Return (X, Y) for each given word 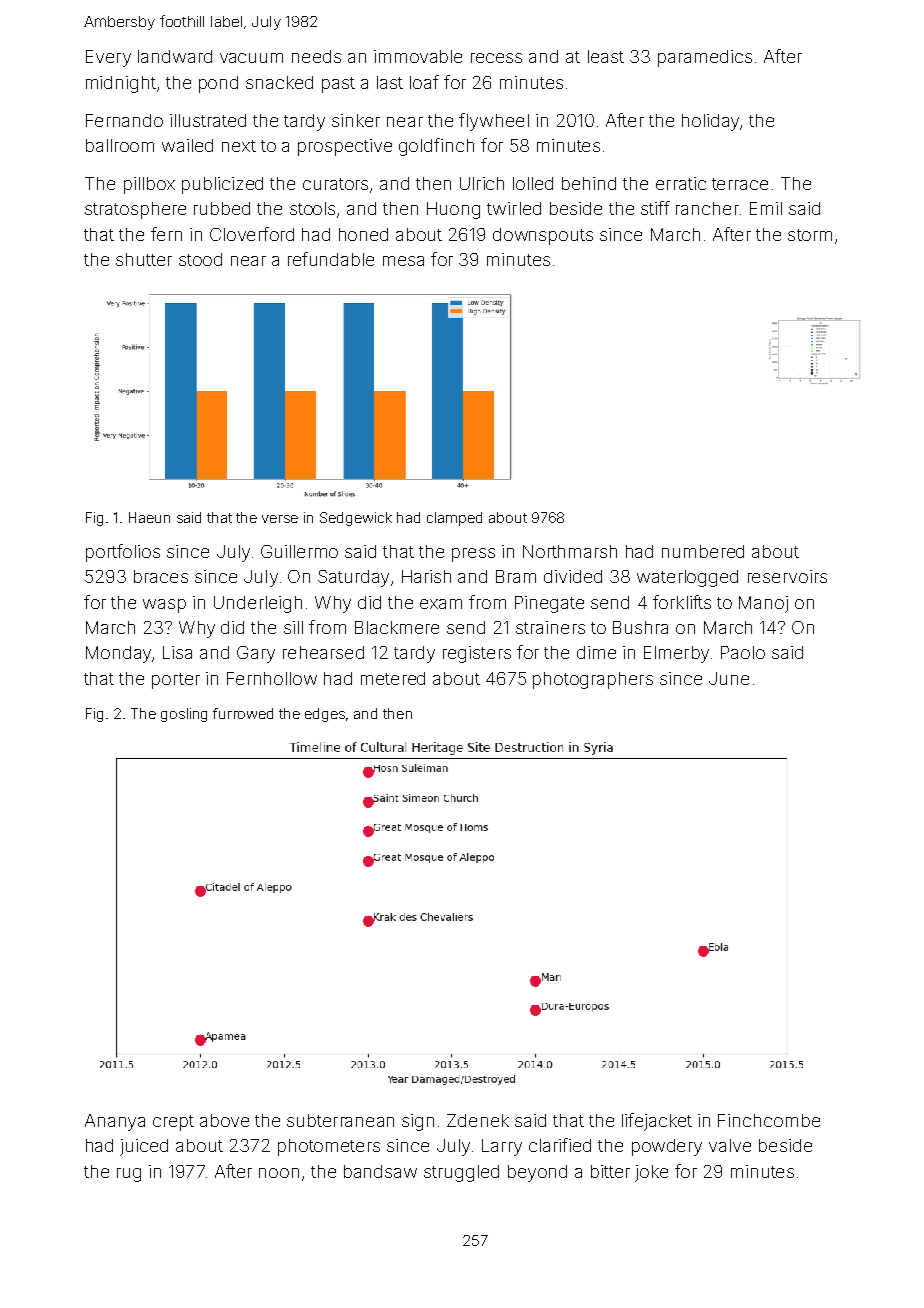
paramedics (705, 58)
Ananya (115, 1122)
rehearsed (323, 652)
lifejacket (657, 1122)
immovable (418, 56)
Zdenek (478, 1120)
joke (651, 1173)
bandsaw (380, 1171)
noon (279, 1173)
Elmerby (676, 654)
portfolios (123, 553)
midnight (121, 84)
